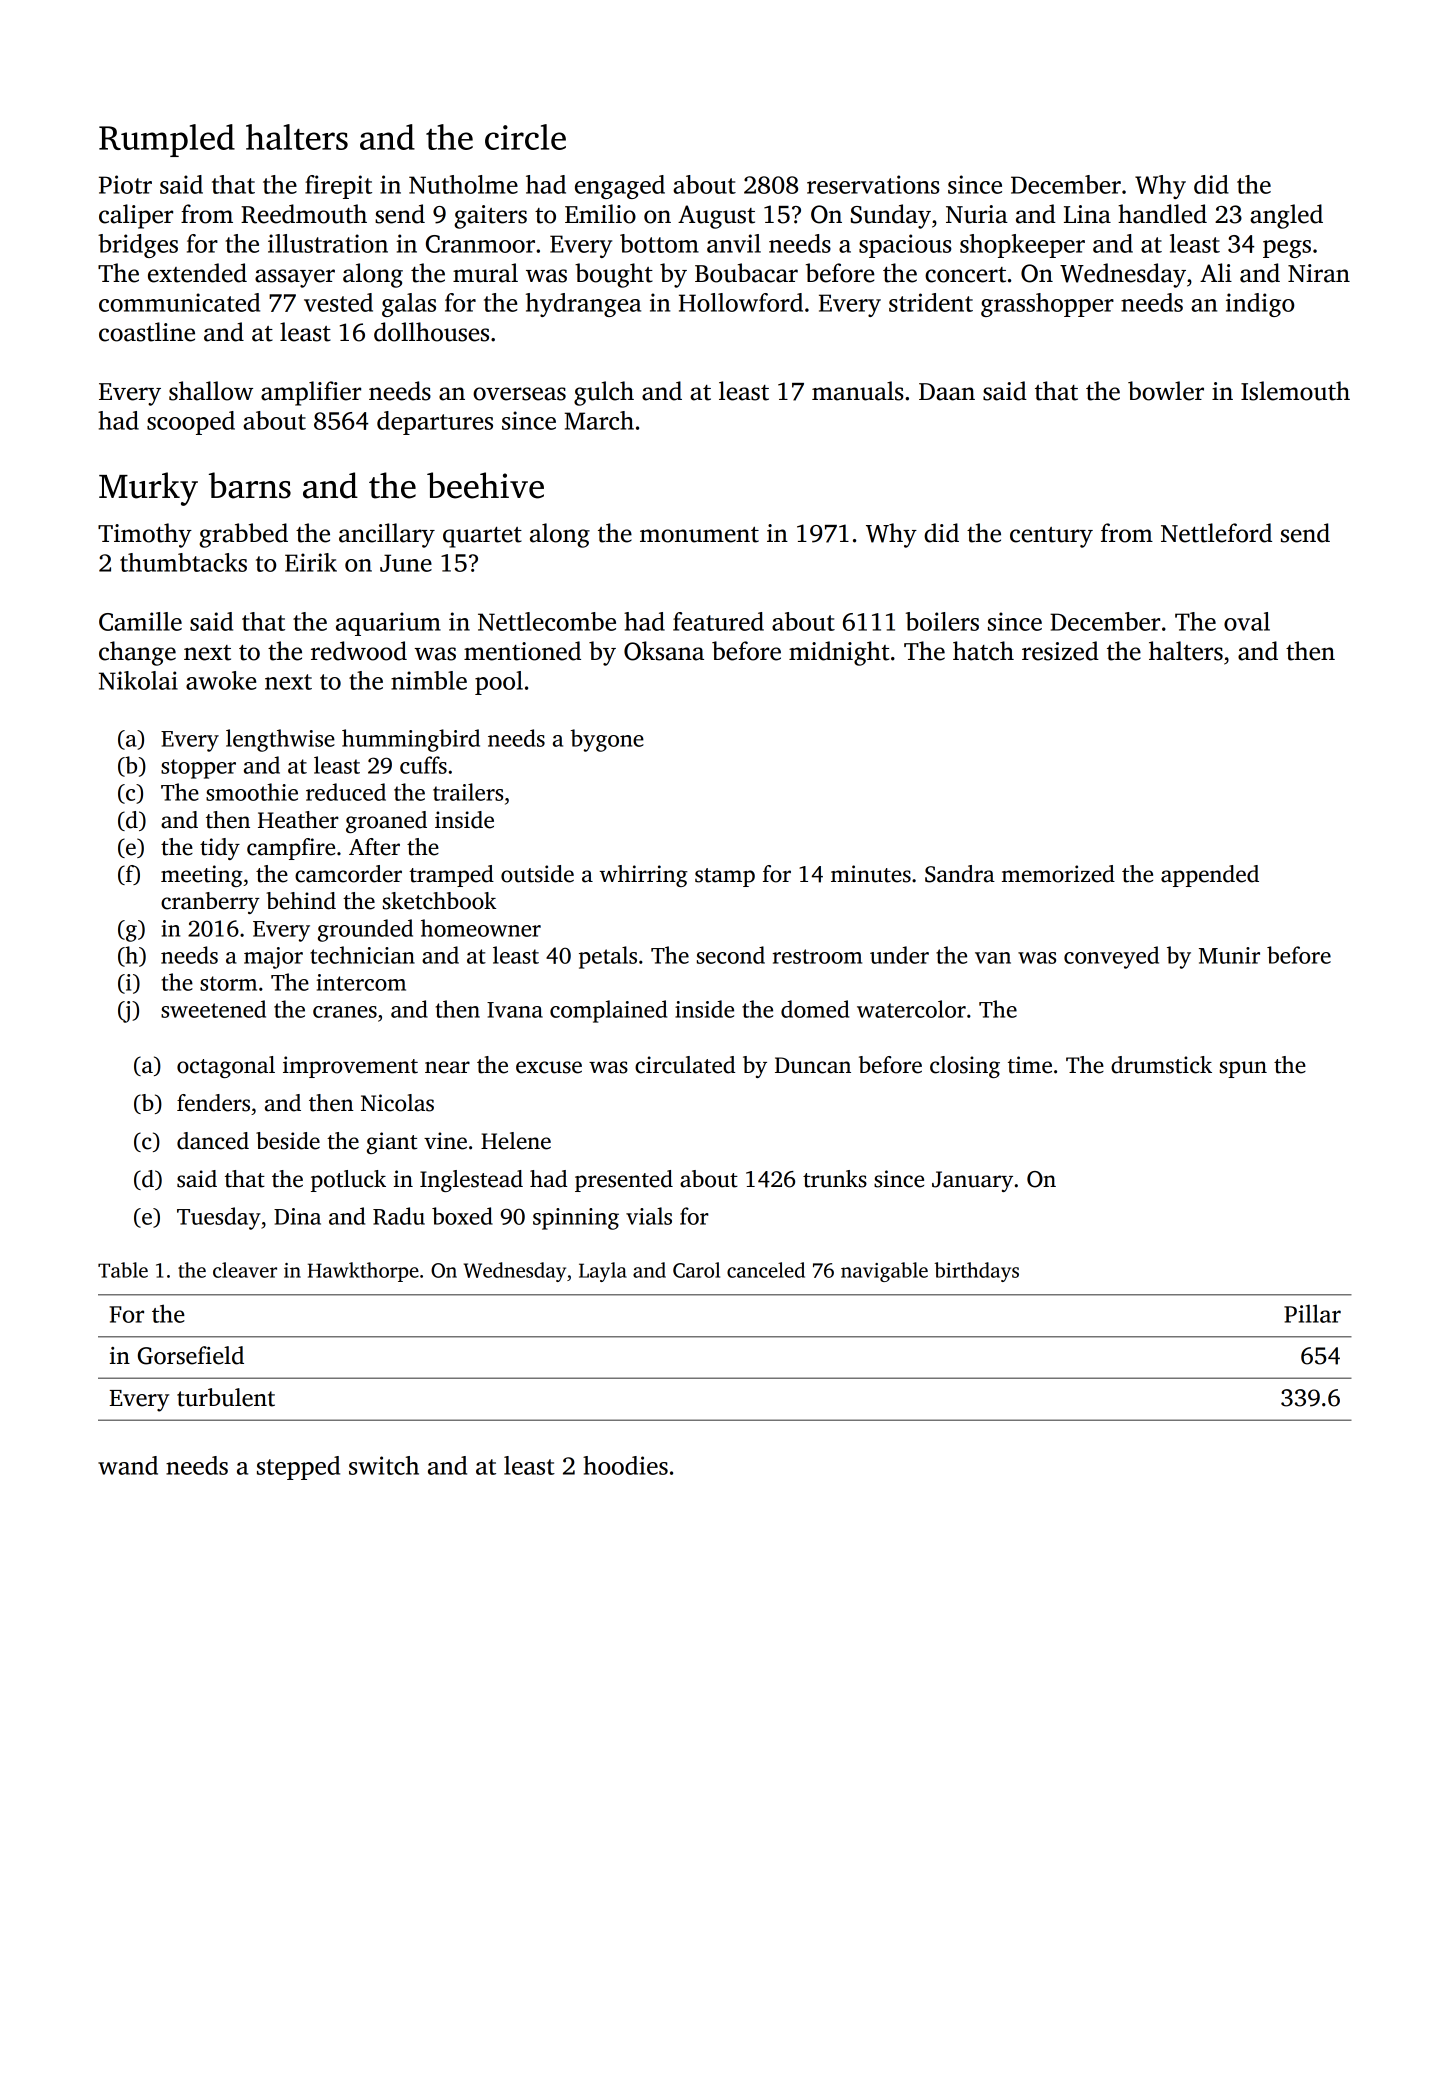  I want to click on near, so click(447, 1067).
